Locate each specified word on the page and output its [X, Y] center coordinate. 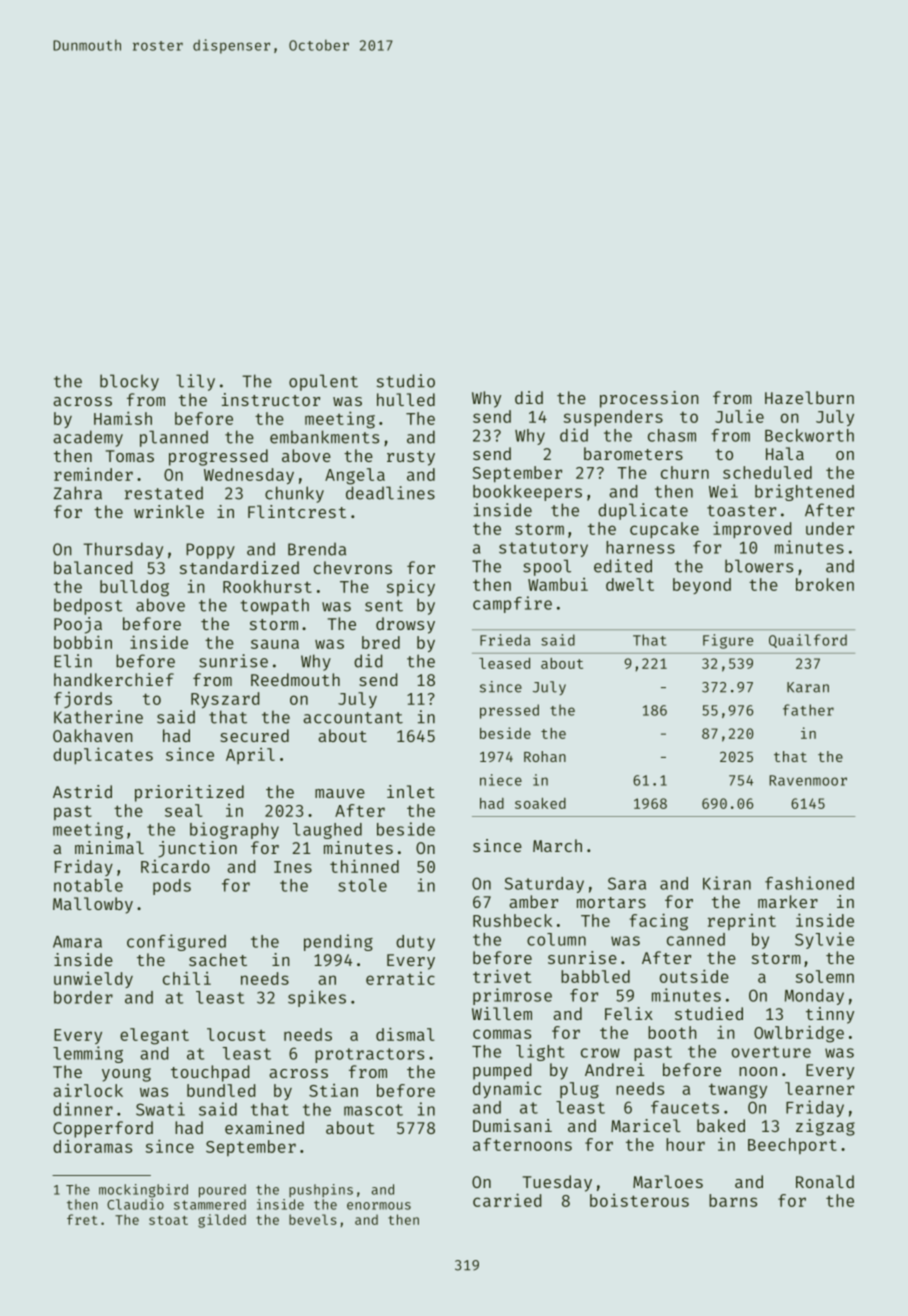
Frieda [505, 640]
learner [819, 1088]
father [808, 710]
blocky [129, 382]
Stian [333, 1090]
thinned [364, 866]
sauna [275, 644]
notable [88, 885]
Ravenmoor [808, 780]
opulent [323, 382]
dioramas [92, 1146]
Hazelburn [809, 397]
